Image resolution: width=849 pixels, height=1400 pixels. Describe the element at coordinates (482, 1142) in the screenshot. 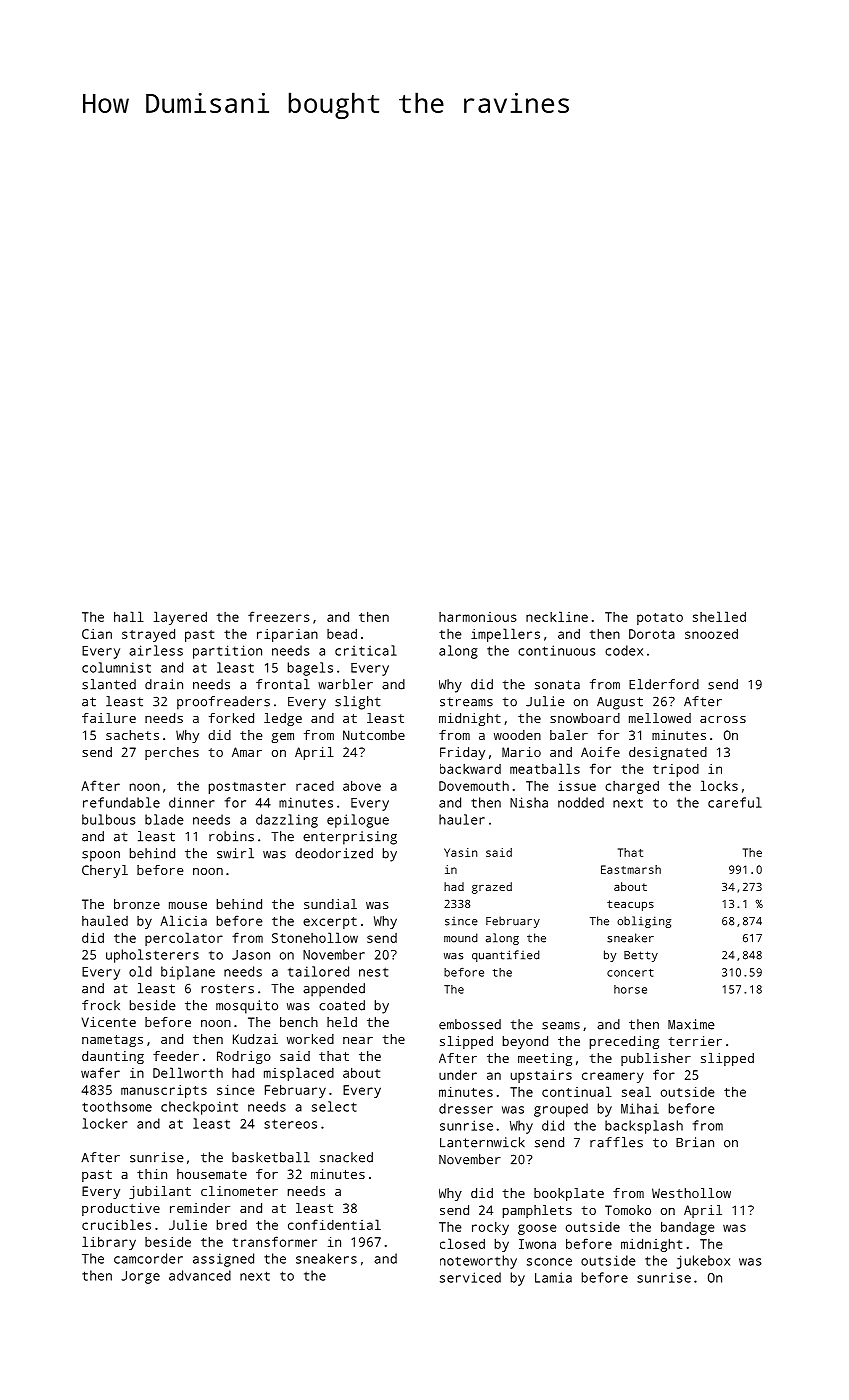

I see `Lanternwick` at that location.
